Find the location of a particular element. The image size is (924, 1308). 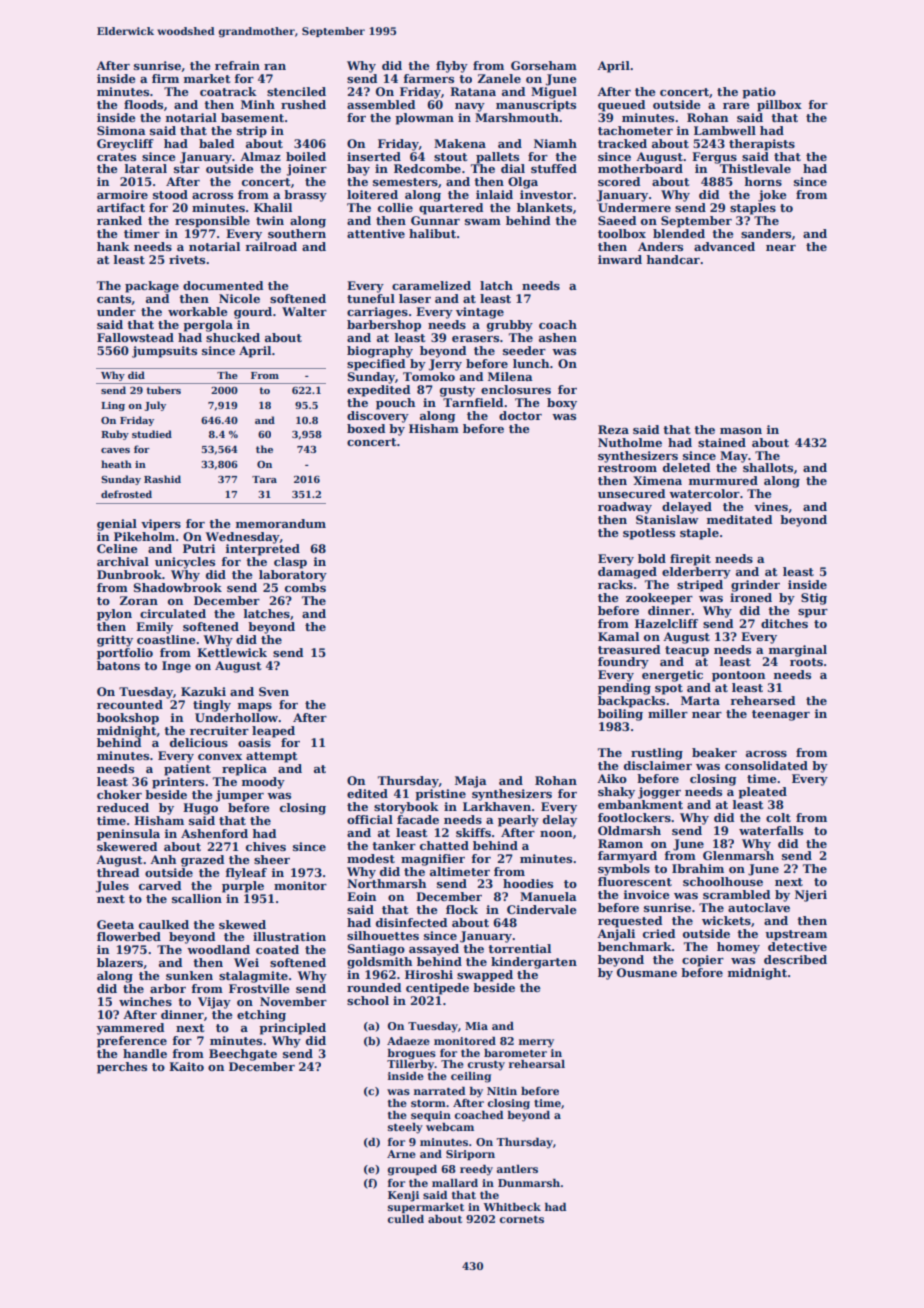

advanced is located at coordinates (724, 246).
